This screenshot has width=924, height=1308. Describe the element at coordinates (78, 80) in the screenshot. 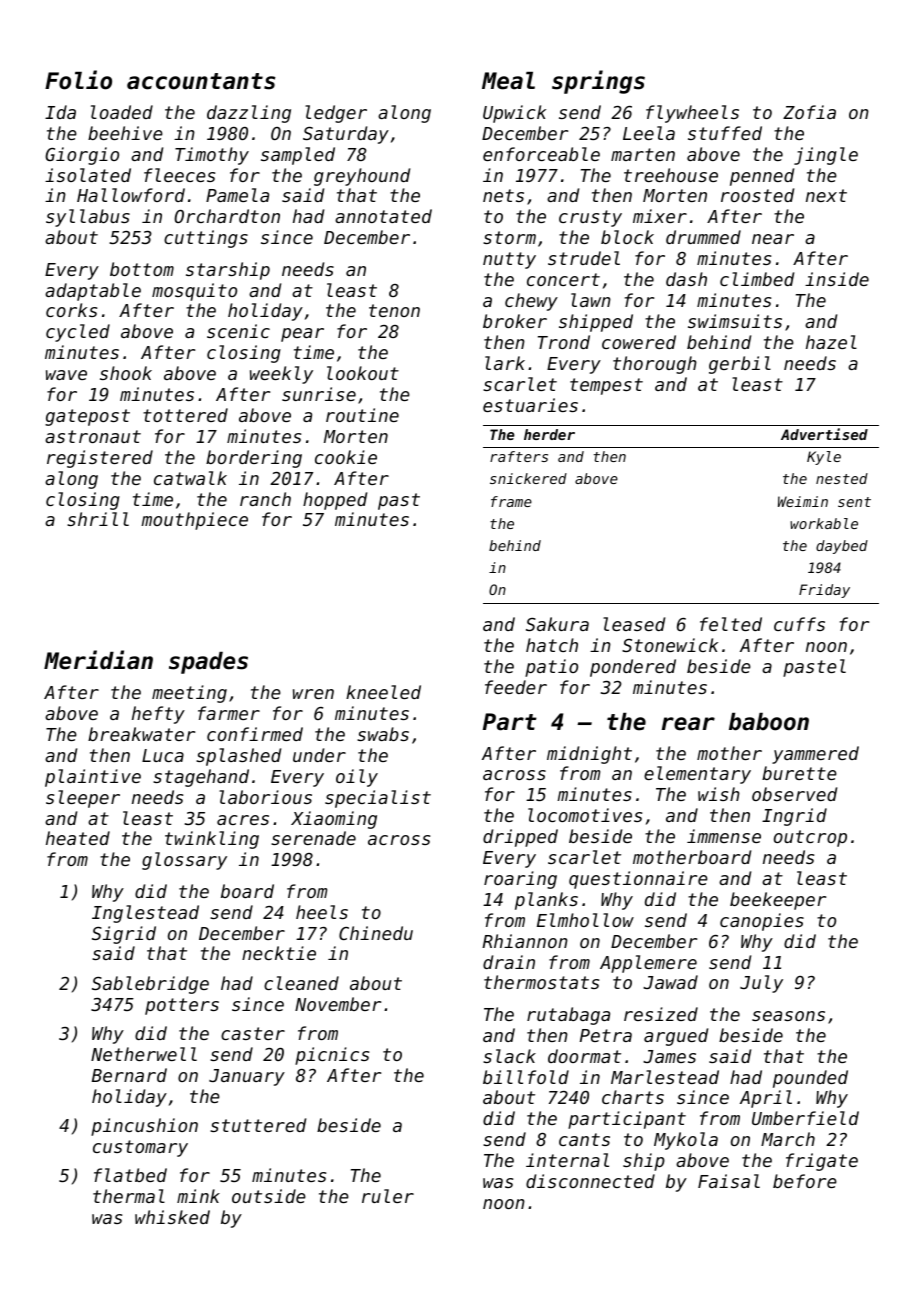

I see `Folio` at that location.
